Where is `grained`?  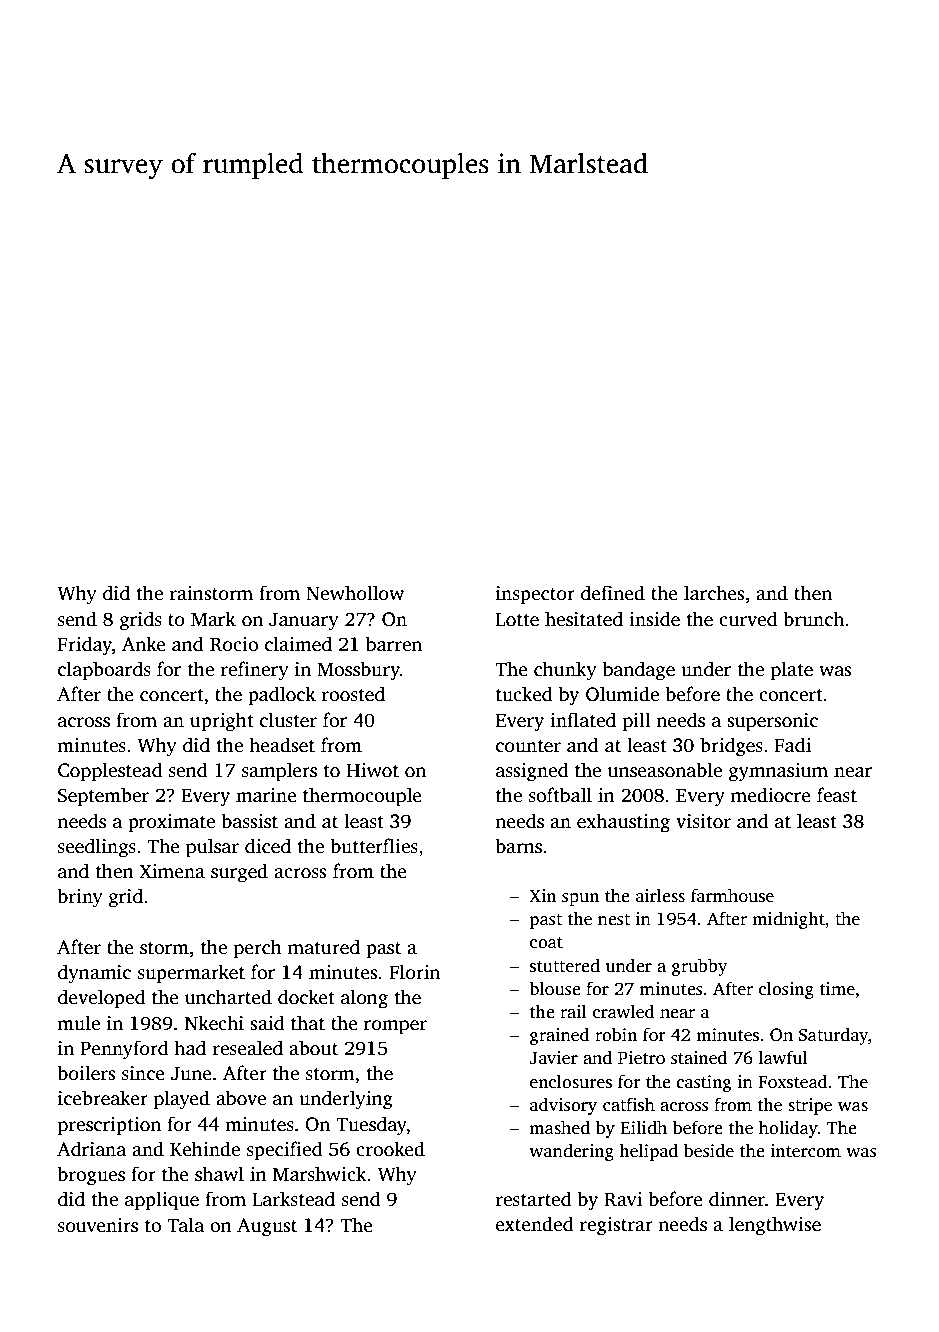
grained is located at coordinates (560, 1036).
